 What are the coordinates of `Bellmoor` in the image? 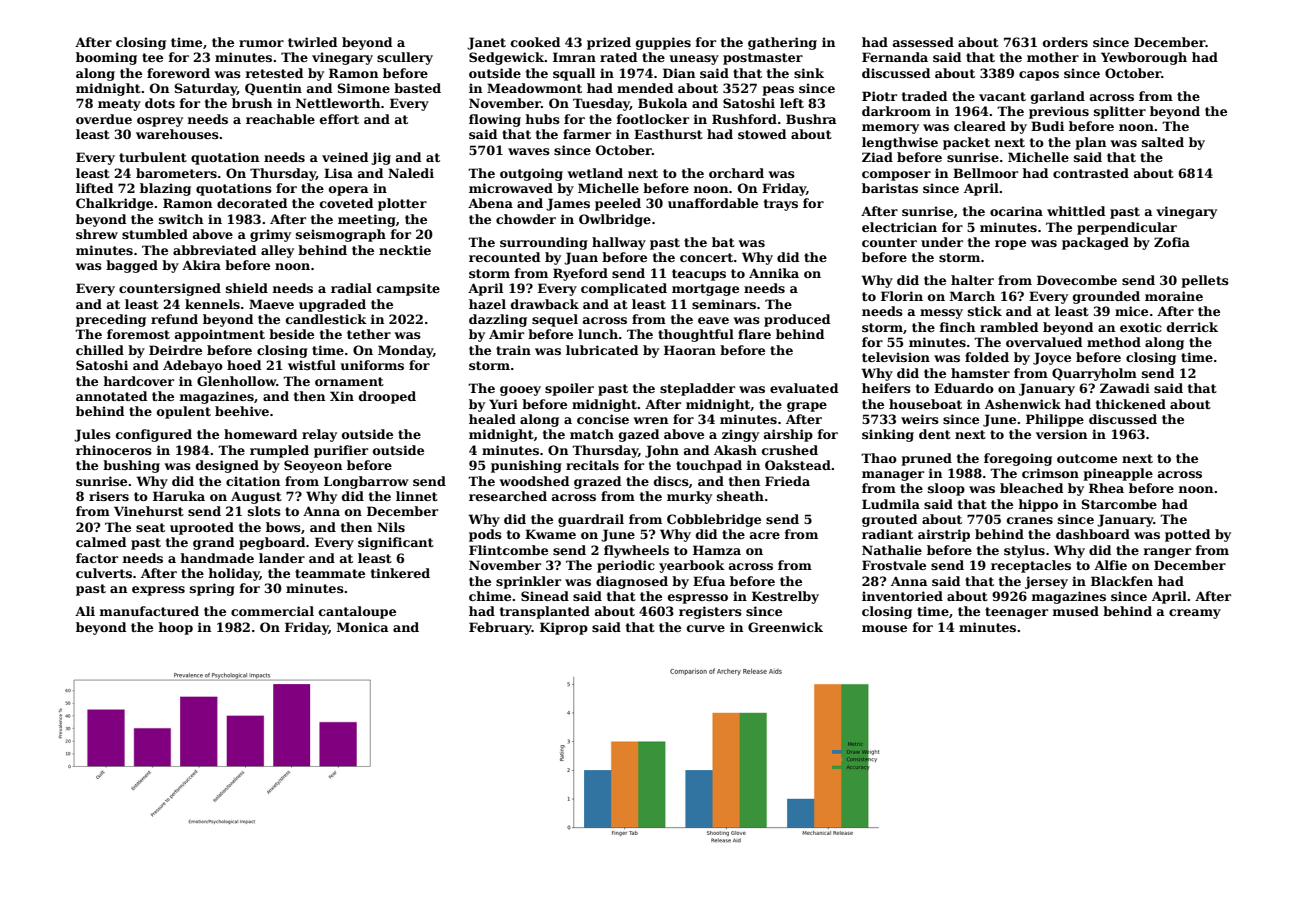 It's located at (985, 173).
